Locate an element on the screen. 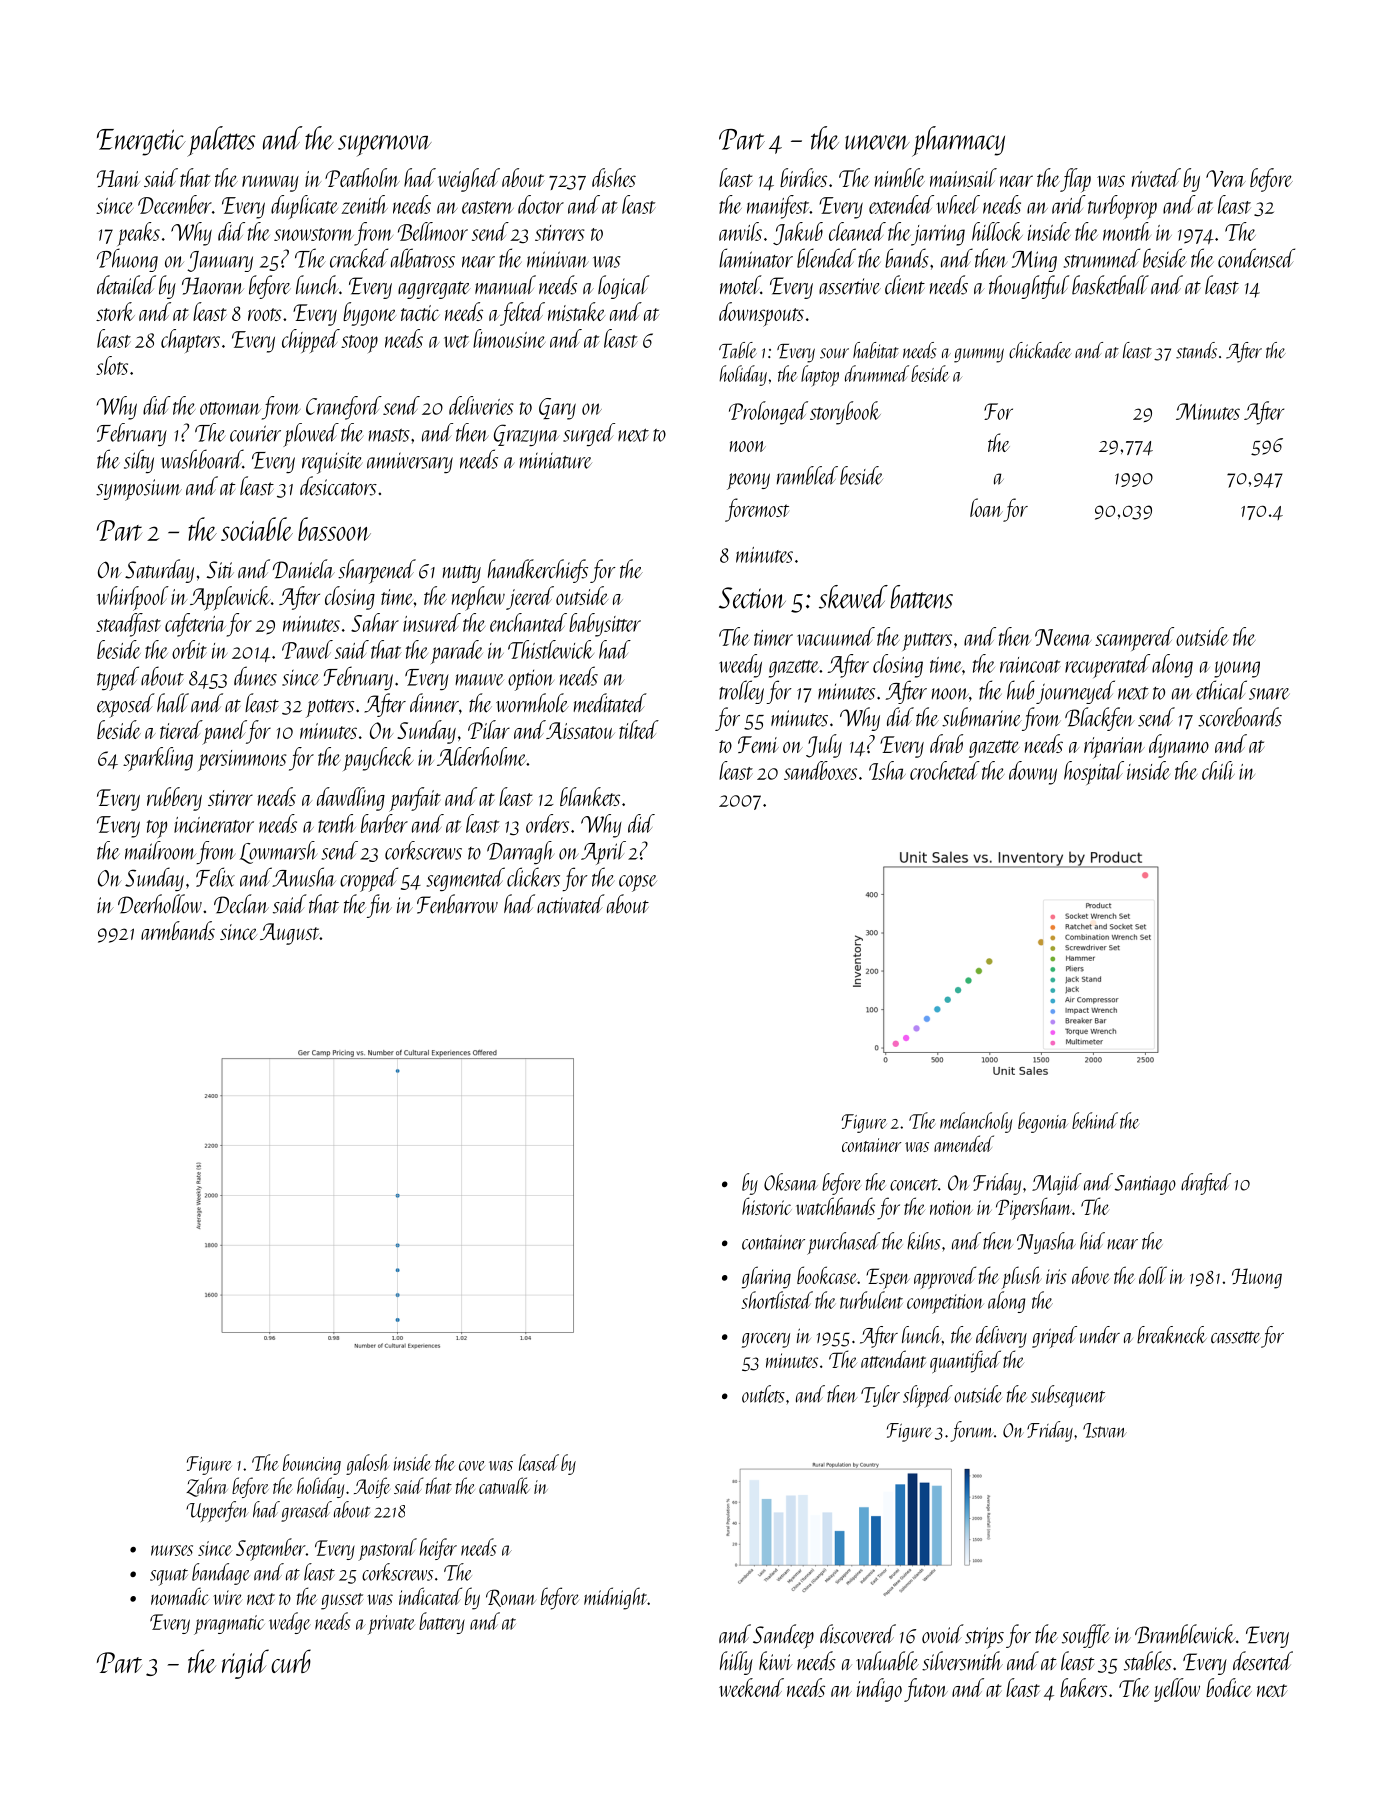 The image size is (1390, 1799). Pilar is located at coordinates (489, 729).
